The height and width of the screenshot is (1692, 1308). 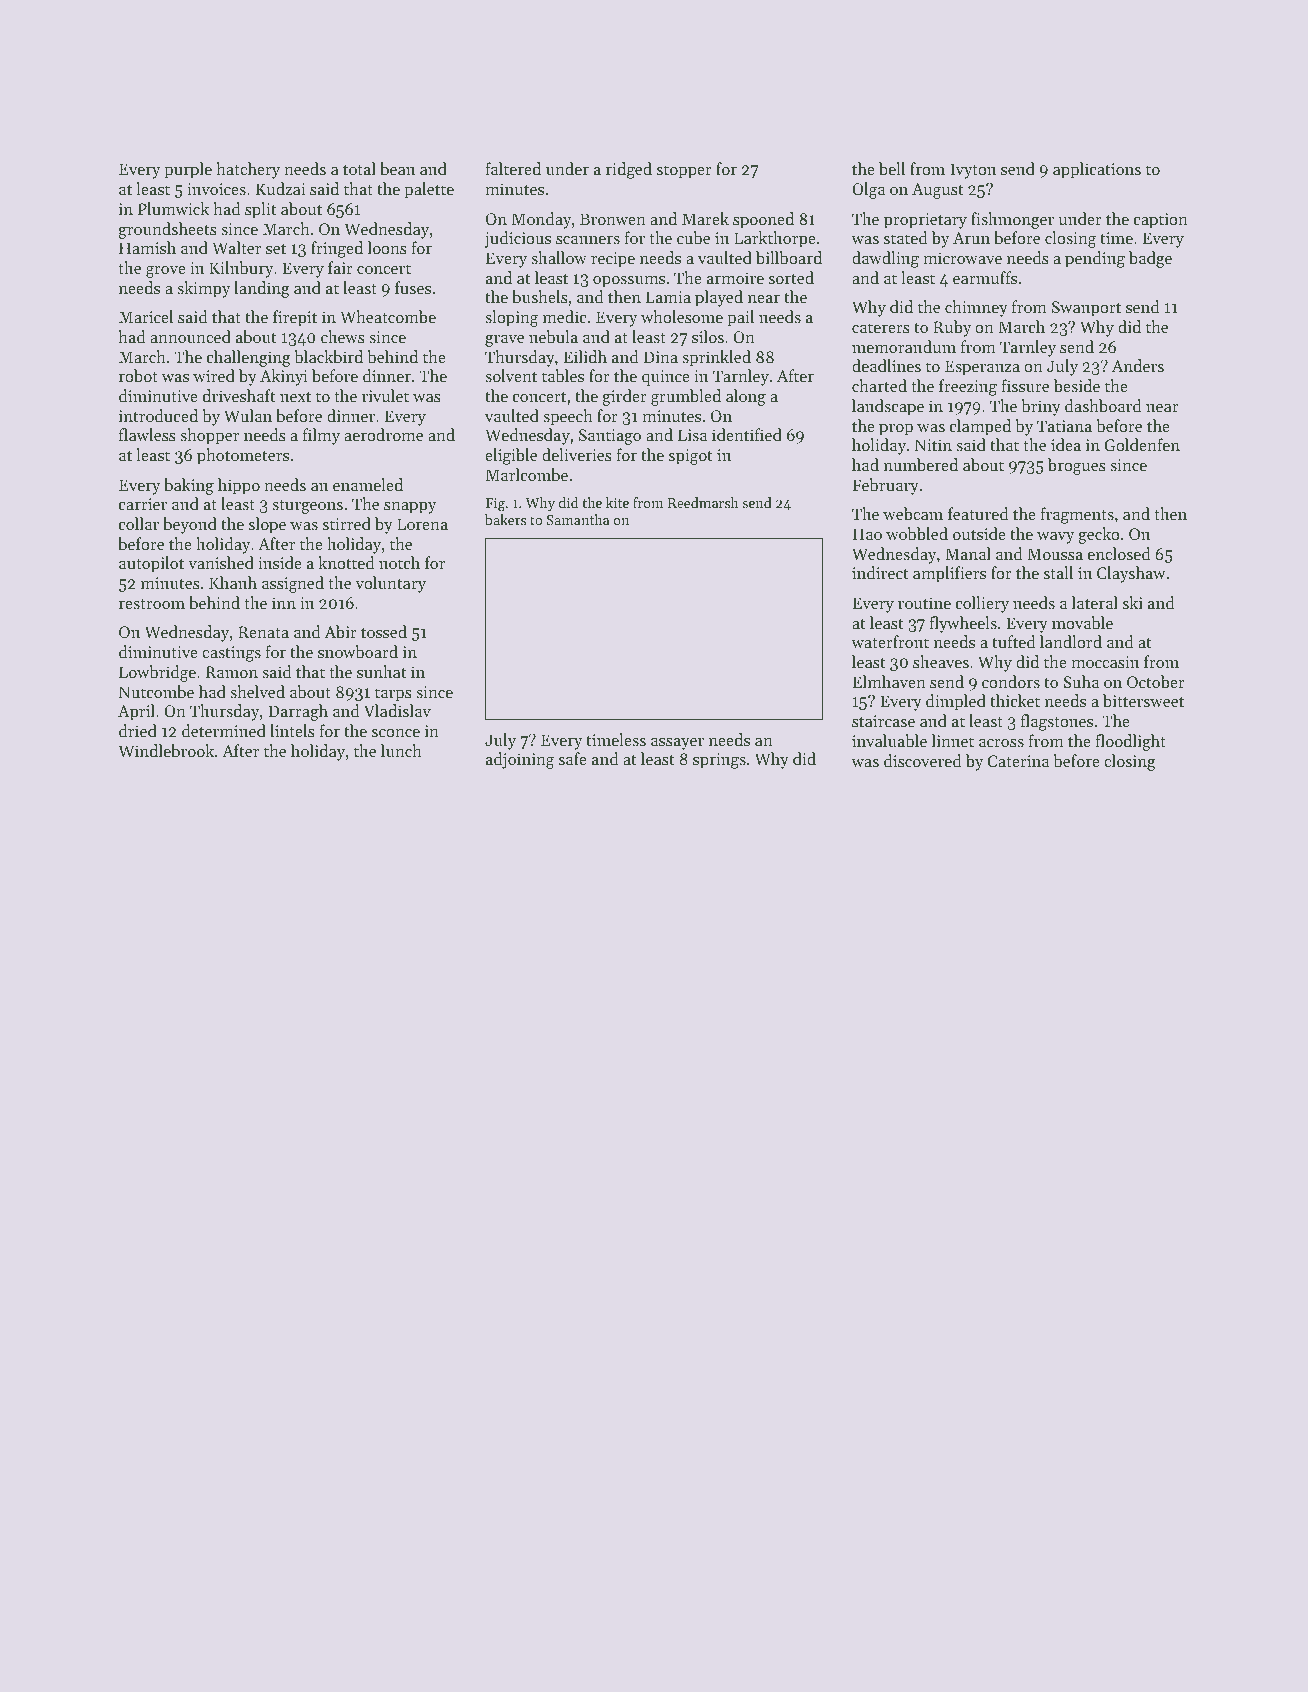 I want to click on Maricel, so click(x=146, y=316).
